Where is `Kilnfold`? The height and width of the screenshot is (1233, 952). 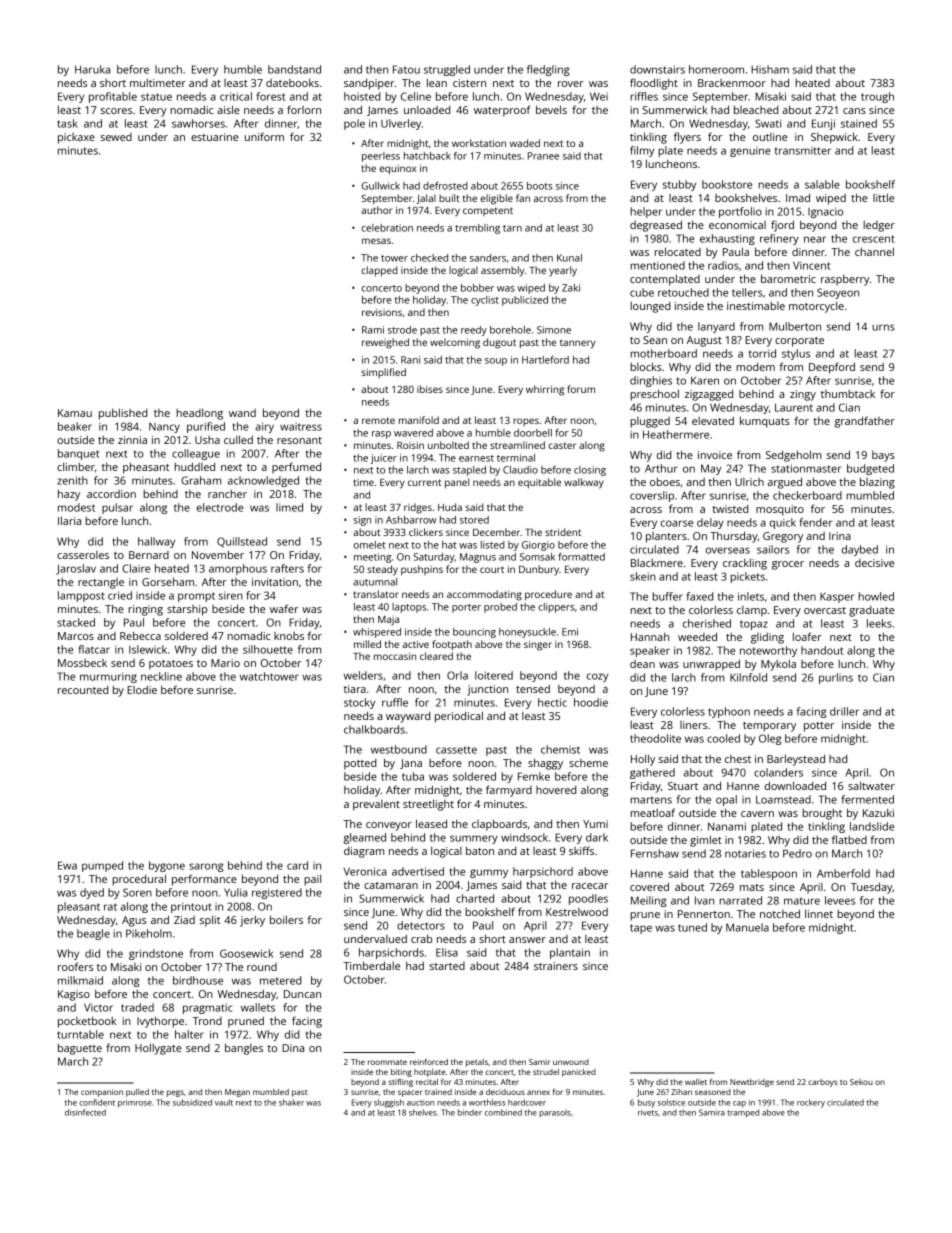
Kilnfold is located at coordinates (748, 677).
